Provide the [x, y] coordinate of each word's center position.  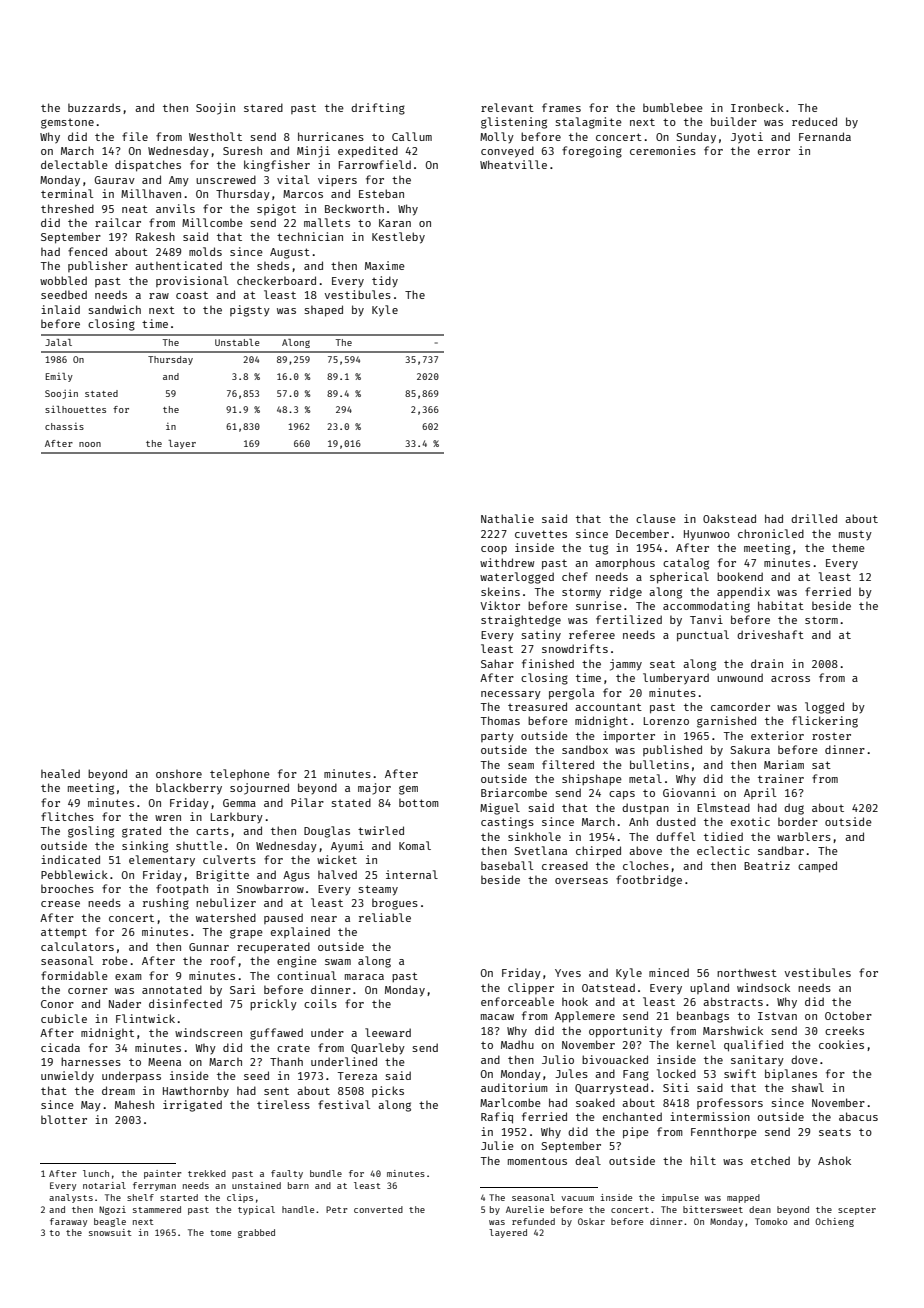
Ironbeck [757, 107]
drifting [378, 109]
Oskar [591, 1221]
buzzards [94, 107]
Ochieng [834, 1222]
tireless [283, 1104]
